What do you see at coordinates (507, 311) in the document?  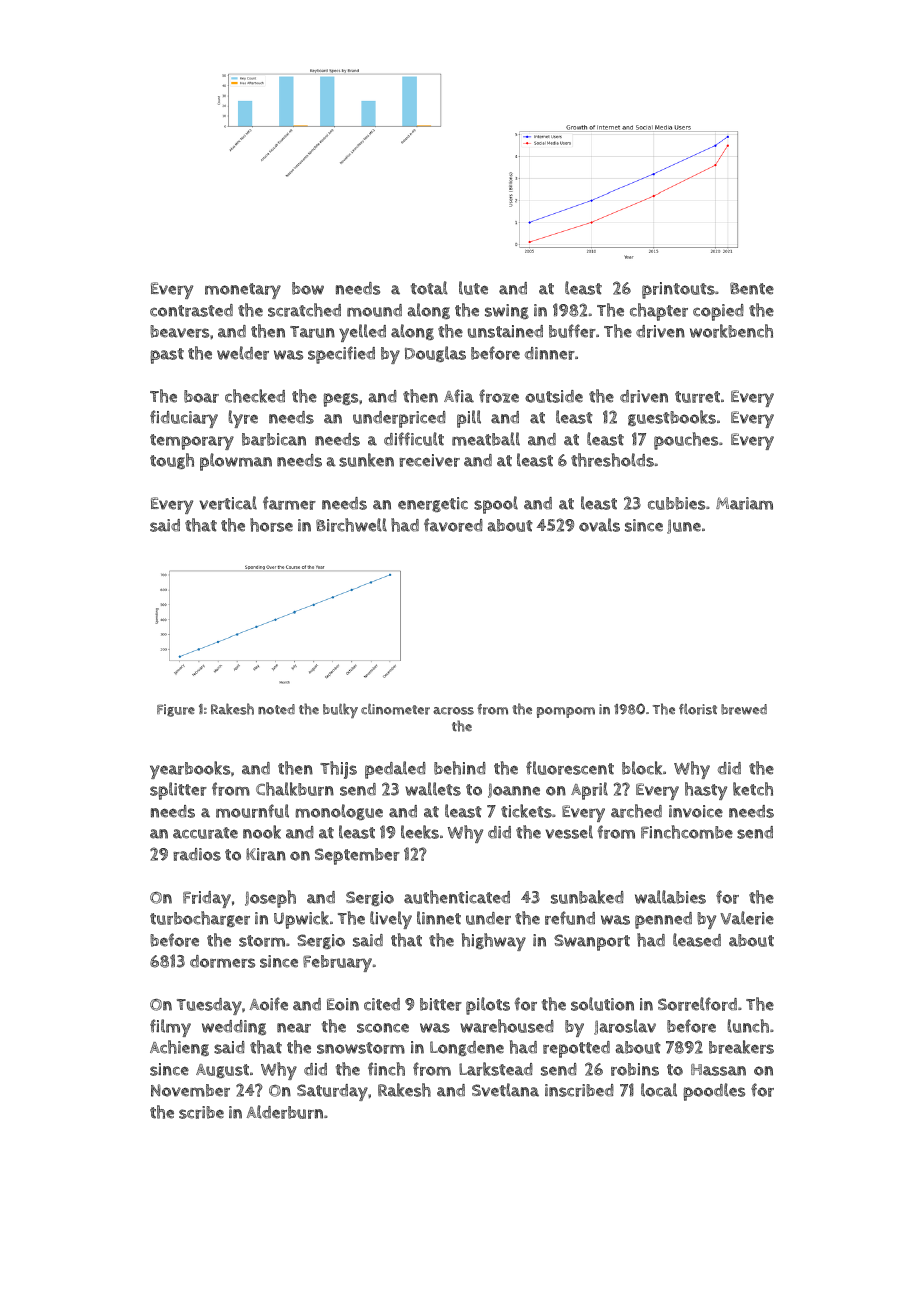 I see `swing` at bounding box center [507, 311].
